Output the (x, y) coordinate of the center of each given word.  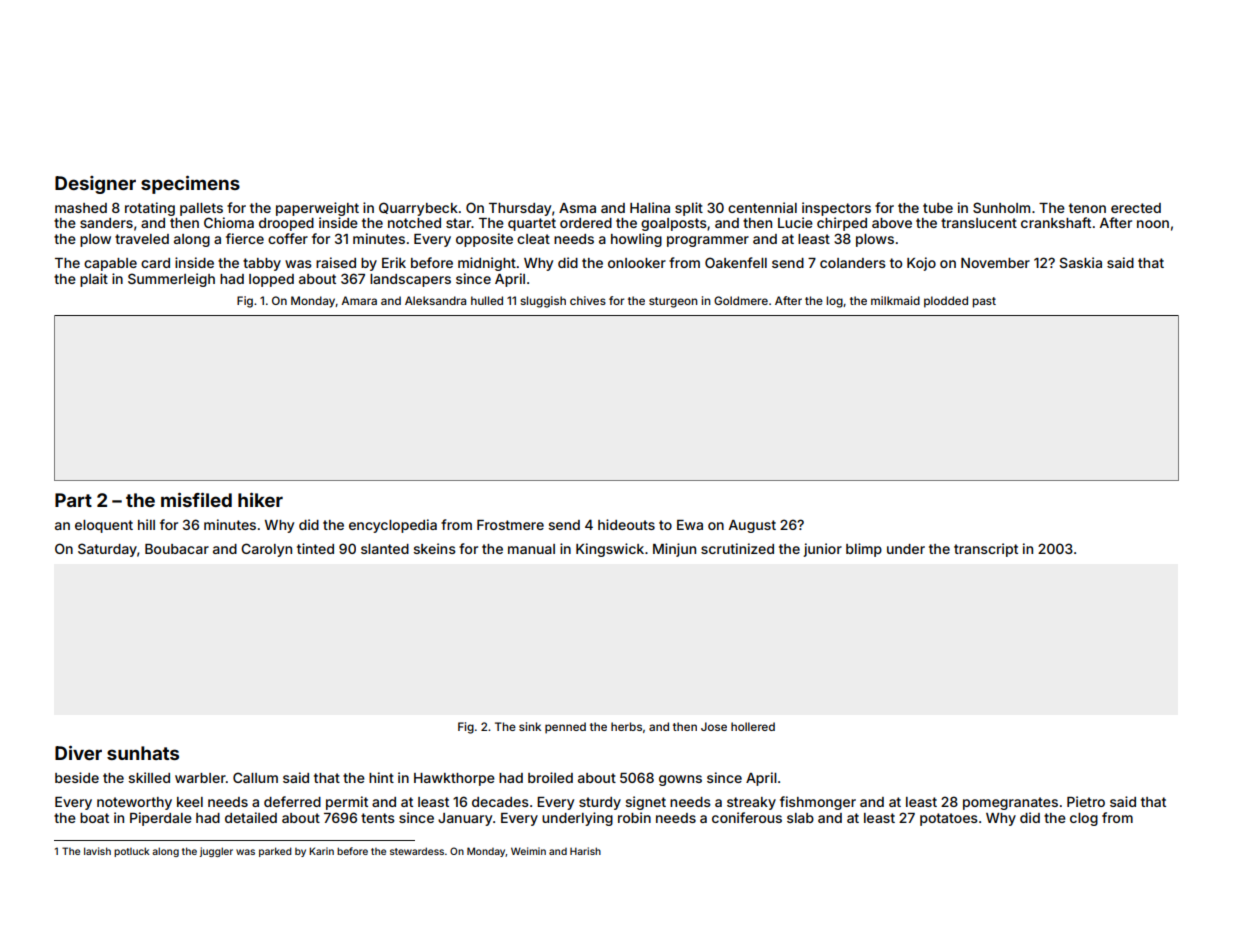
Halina (650, 207)
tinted (315, 548)
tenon (1087, 208)
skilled (149, 777)
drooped (286, 224)
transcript (986, 550)
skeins (435, 548)
